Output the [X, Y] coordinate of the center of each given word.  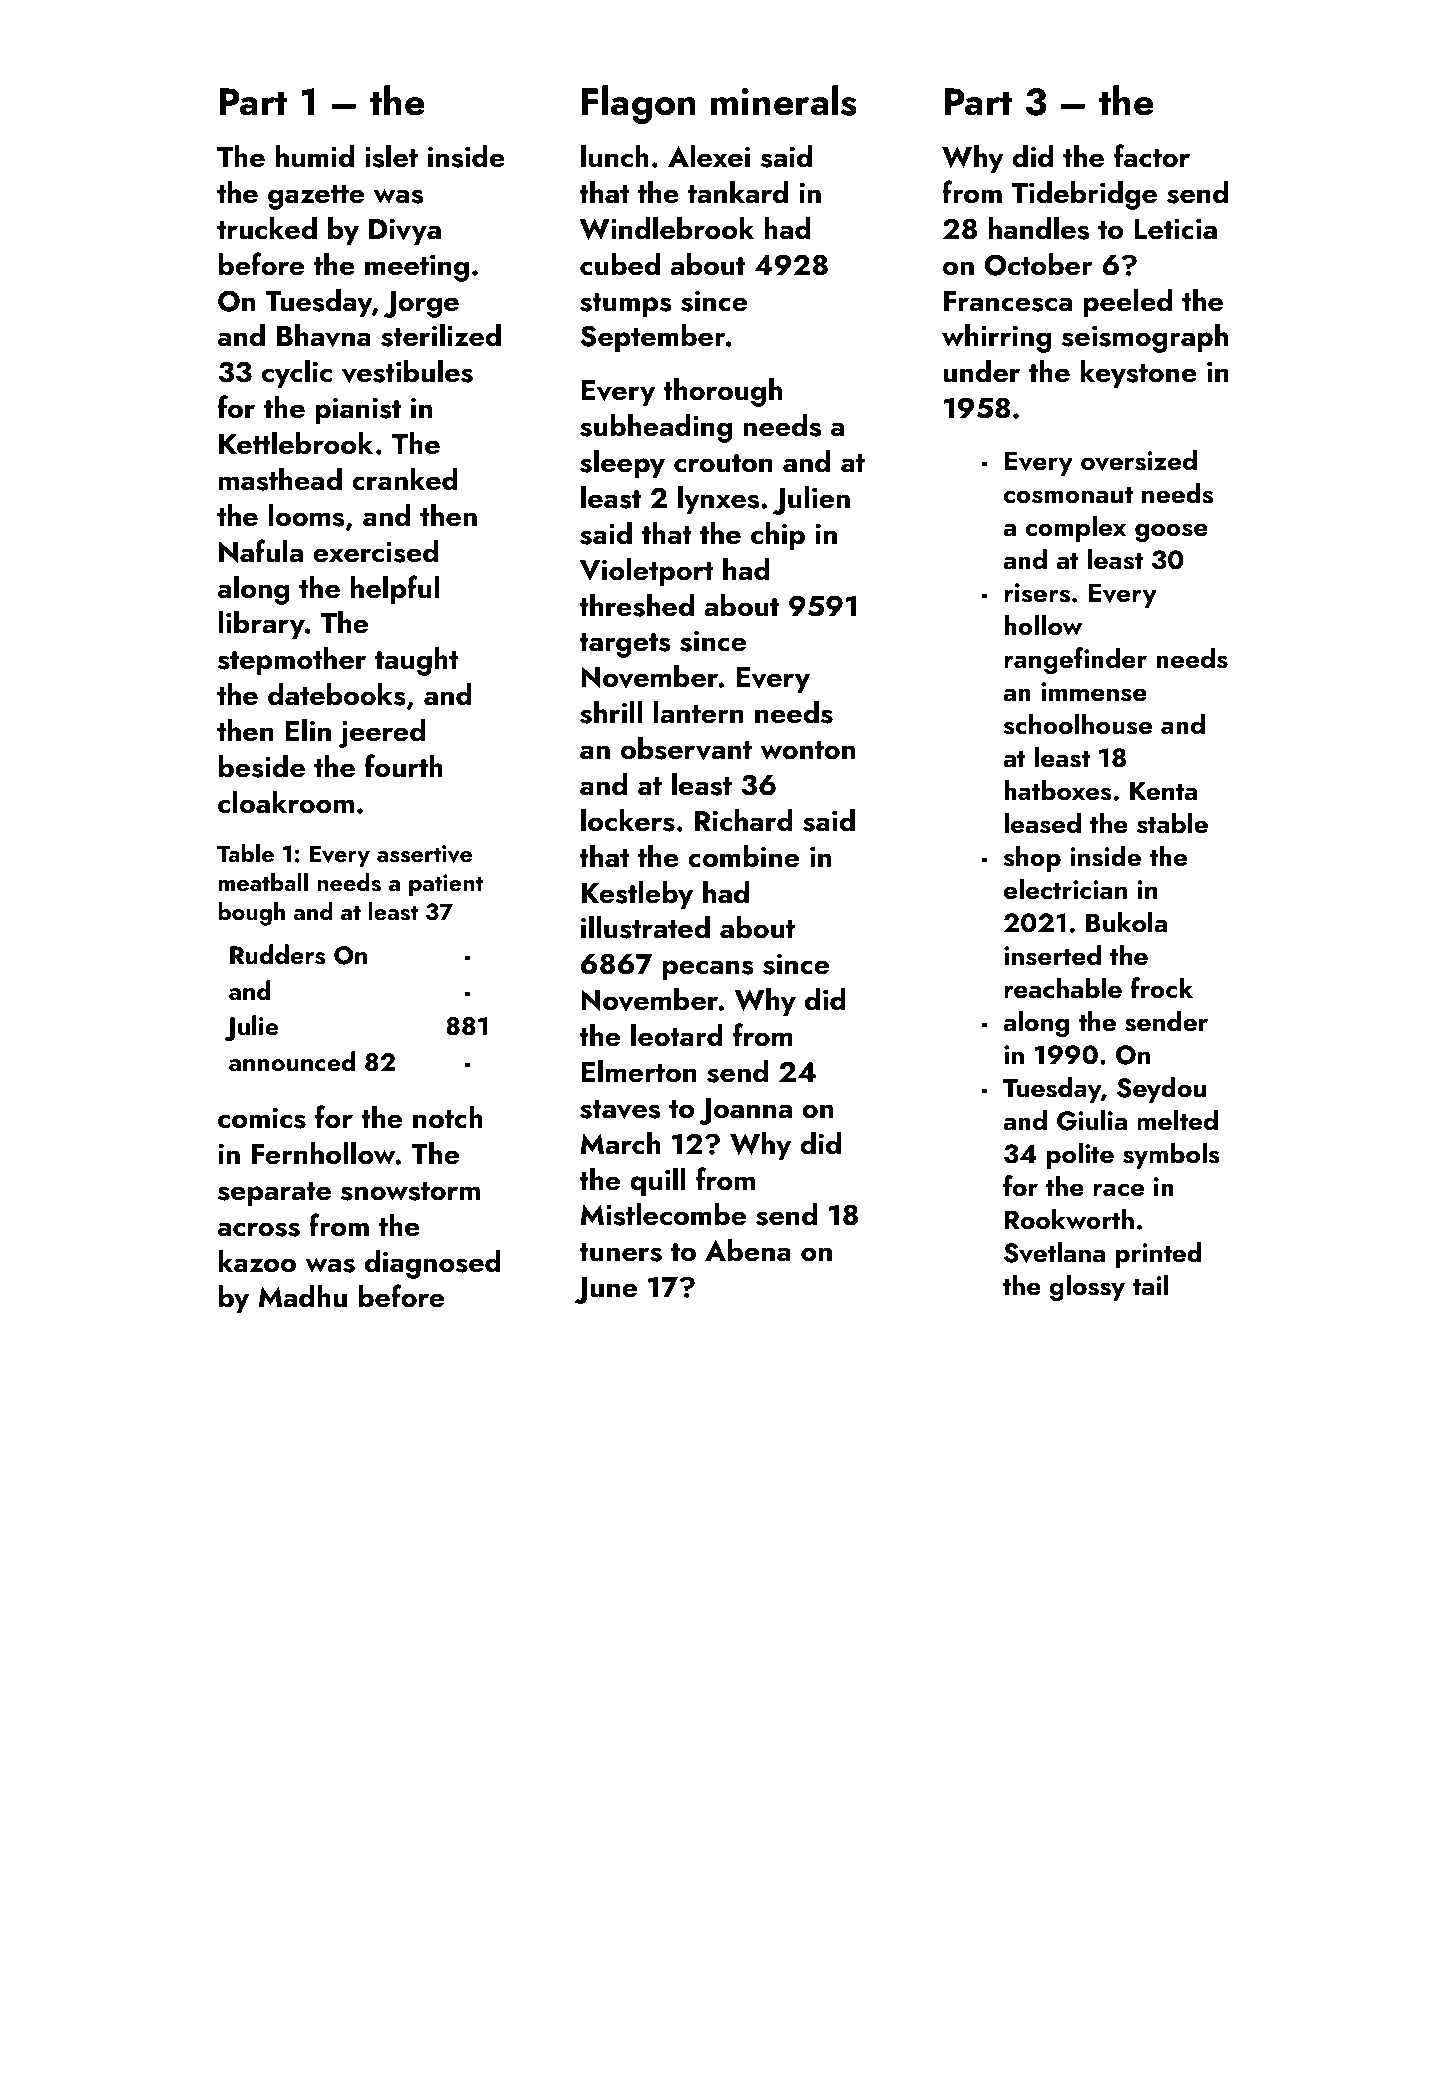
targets [625, 645]
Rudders [278, 954]
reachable [1063, 988]
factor [1152, 156]
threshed [636, 605]
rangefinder [1075, 661]
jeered [382, 733]
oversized [1139, 460]
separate [274, 1194]
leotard [677, 1035]
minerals [784, 100]
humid [315, 156]
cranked [405, 479]
